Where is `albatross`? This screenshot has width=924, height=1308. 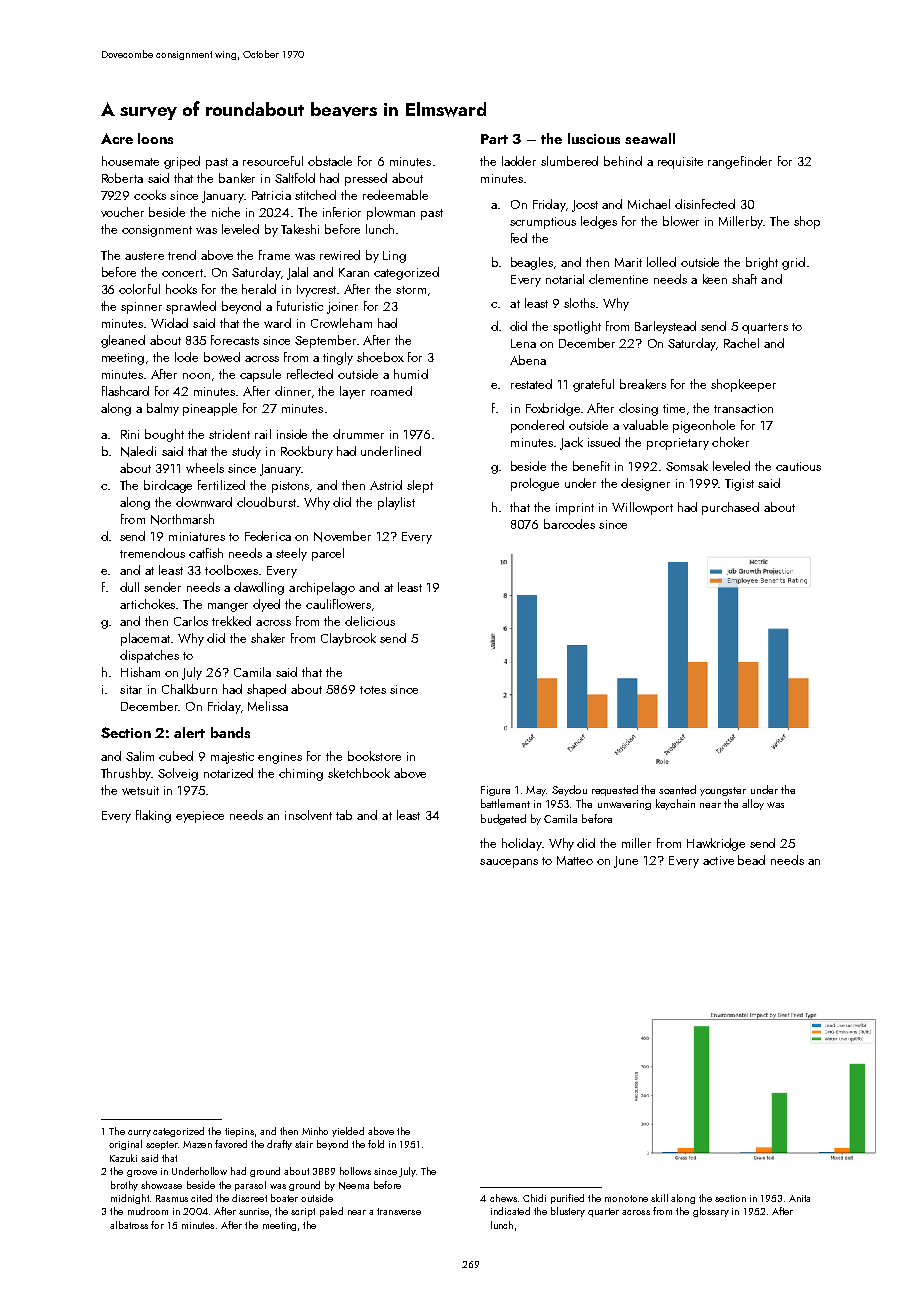
albatross is located at coordinates (129, 1225).
